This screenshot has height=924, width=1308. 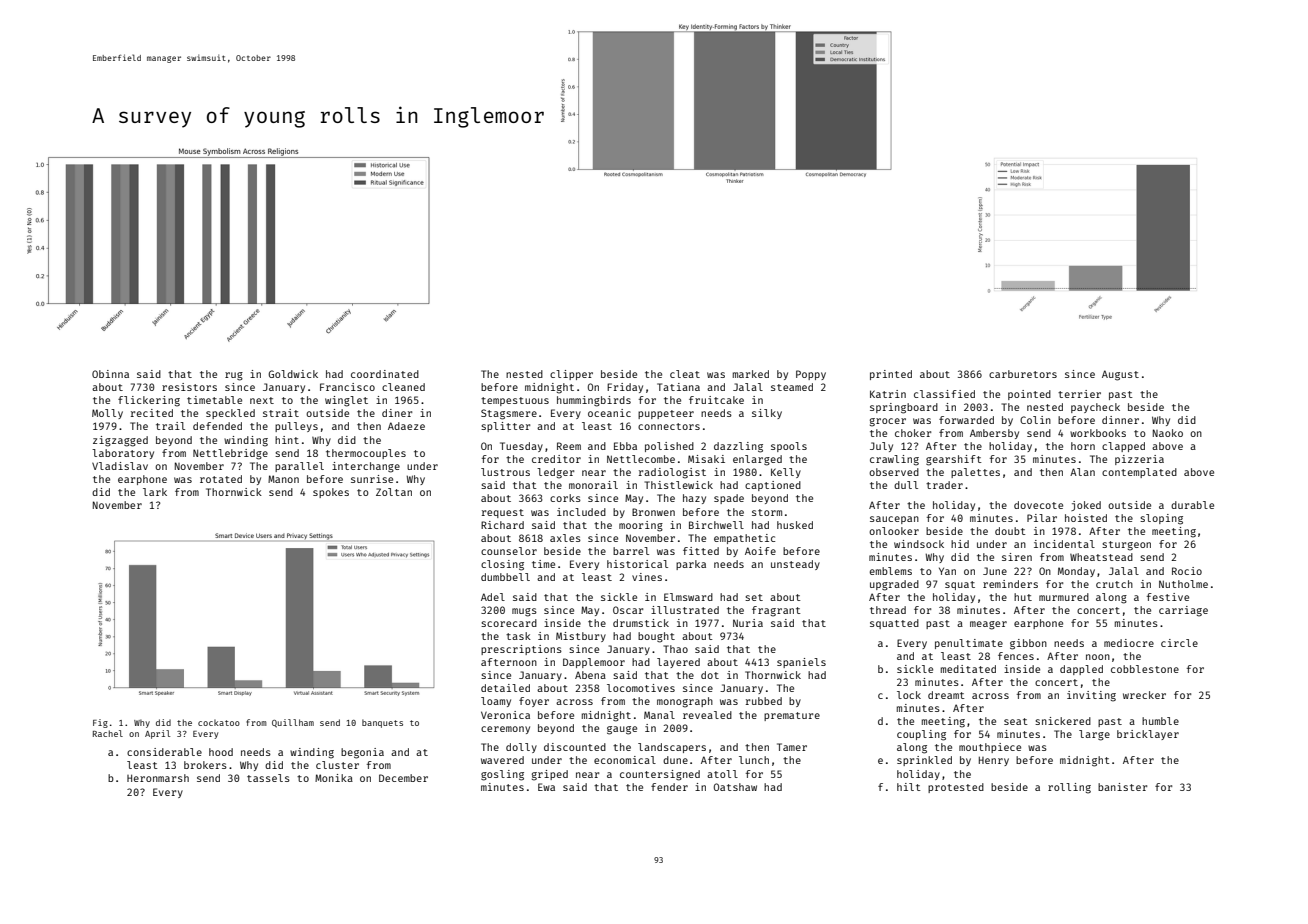 I want to click on gosling, so click(x=502, y=775).
